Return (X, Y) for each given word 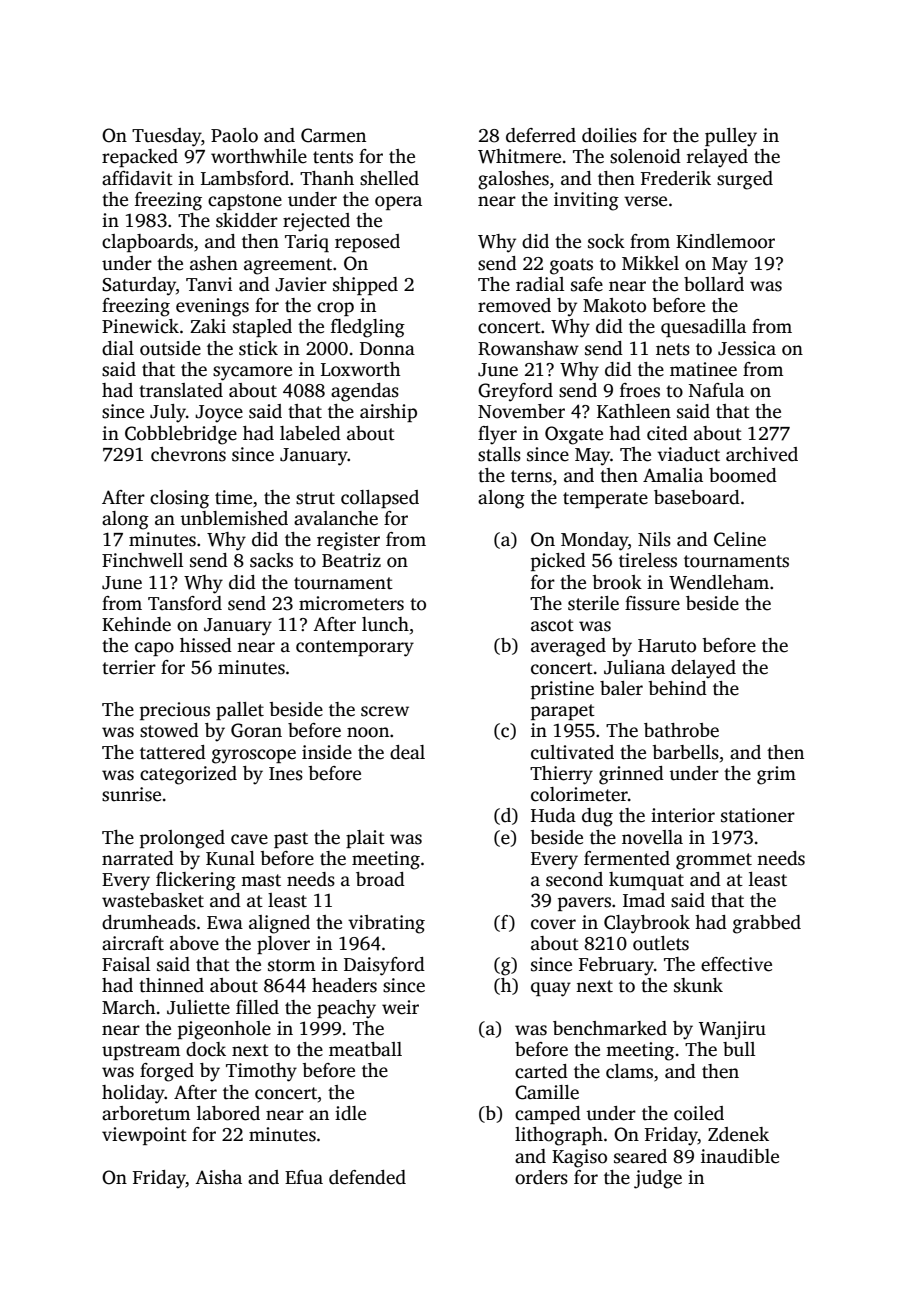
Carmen (333, 135)
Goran (256, 730)
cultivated (572, 752)
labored (228, 1113)
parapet (563, 712)
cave (249, 839)
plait (365, 839)
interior (683, 815)
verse (645, 201)
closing (179, 499)
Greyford (515, 392)
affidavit (137, 178)
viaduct (688, 454)
